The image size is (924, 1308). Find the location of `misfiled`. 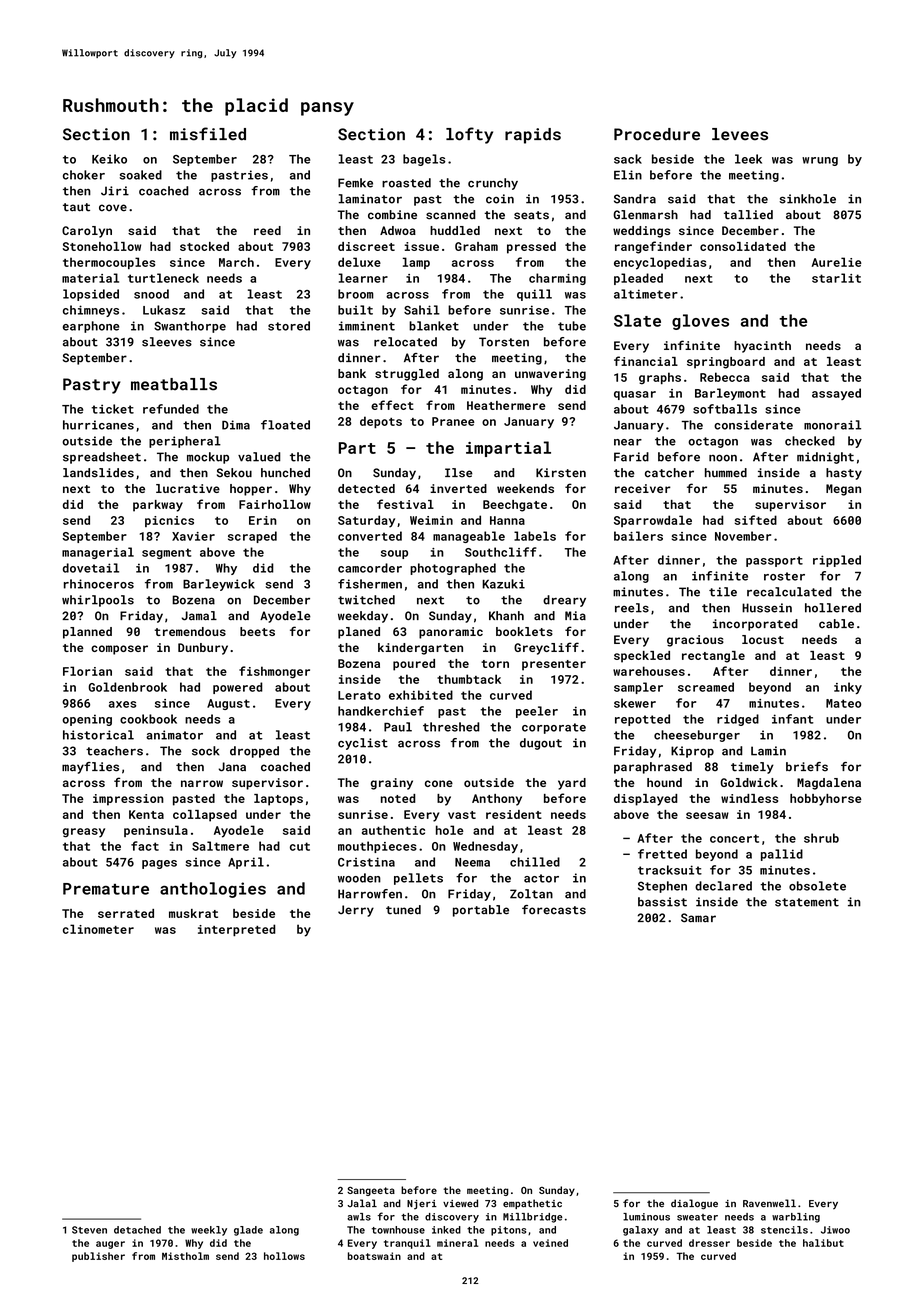

misfiled is located at coordinates (208, 134).
